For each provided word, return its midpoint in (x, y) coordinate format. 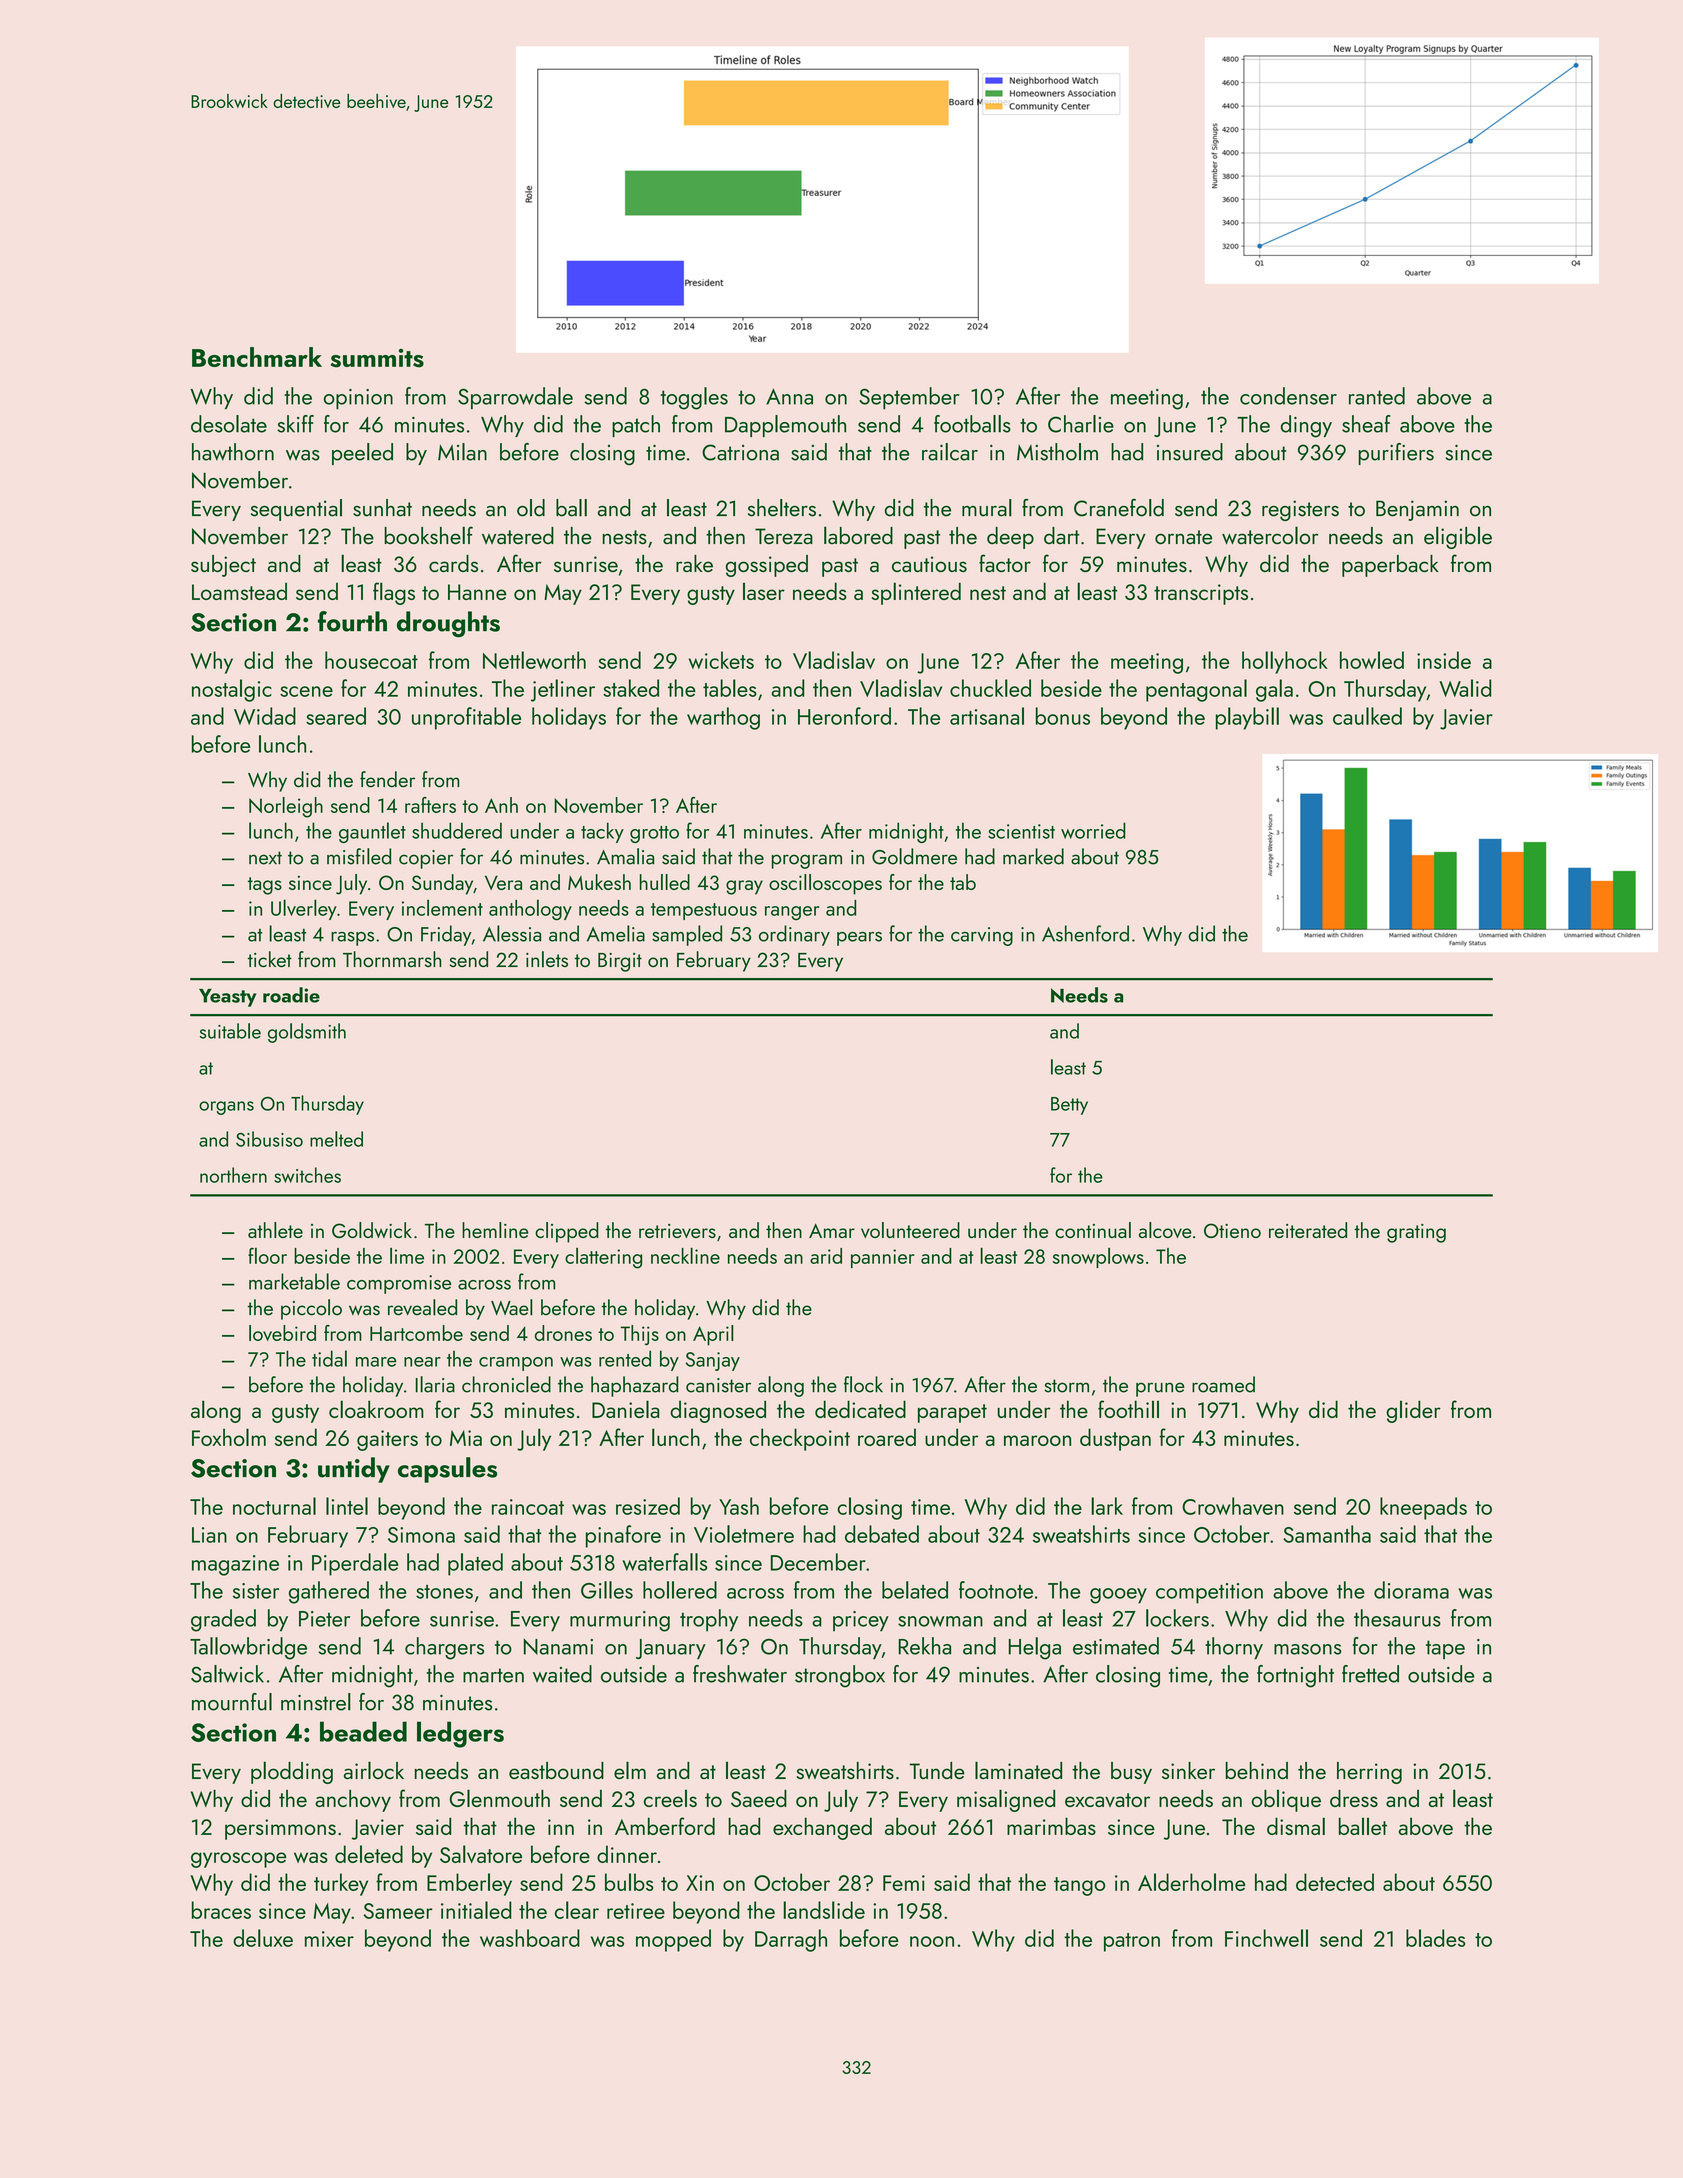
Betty (1069, 1106)
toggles (694, 398)
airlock (374, 1770)
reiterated (1308, 1230)
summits (377, 358)
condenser (1288, 396)
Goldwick (372, 1230)
